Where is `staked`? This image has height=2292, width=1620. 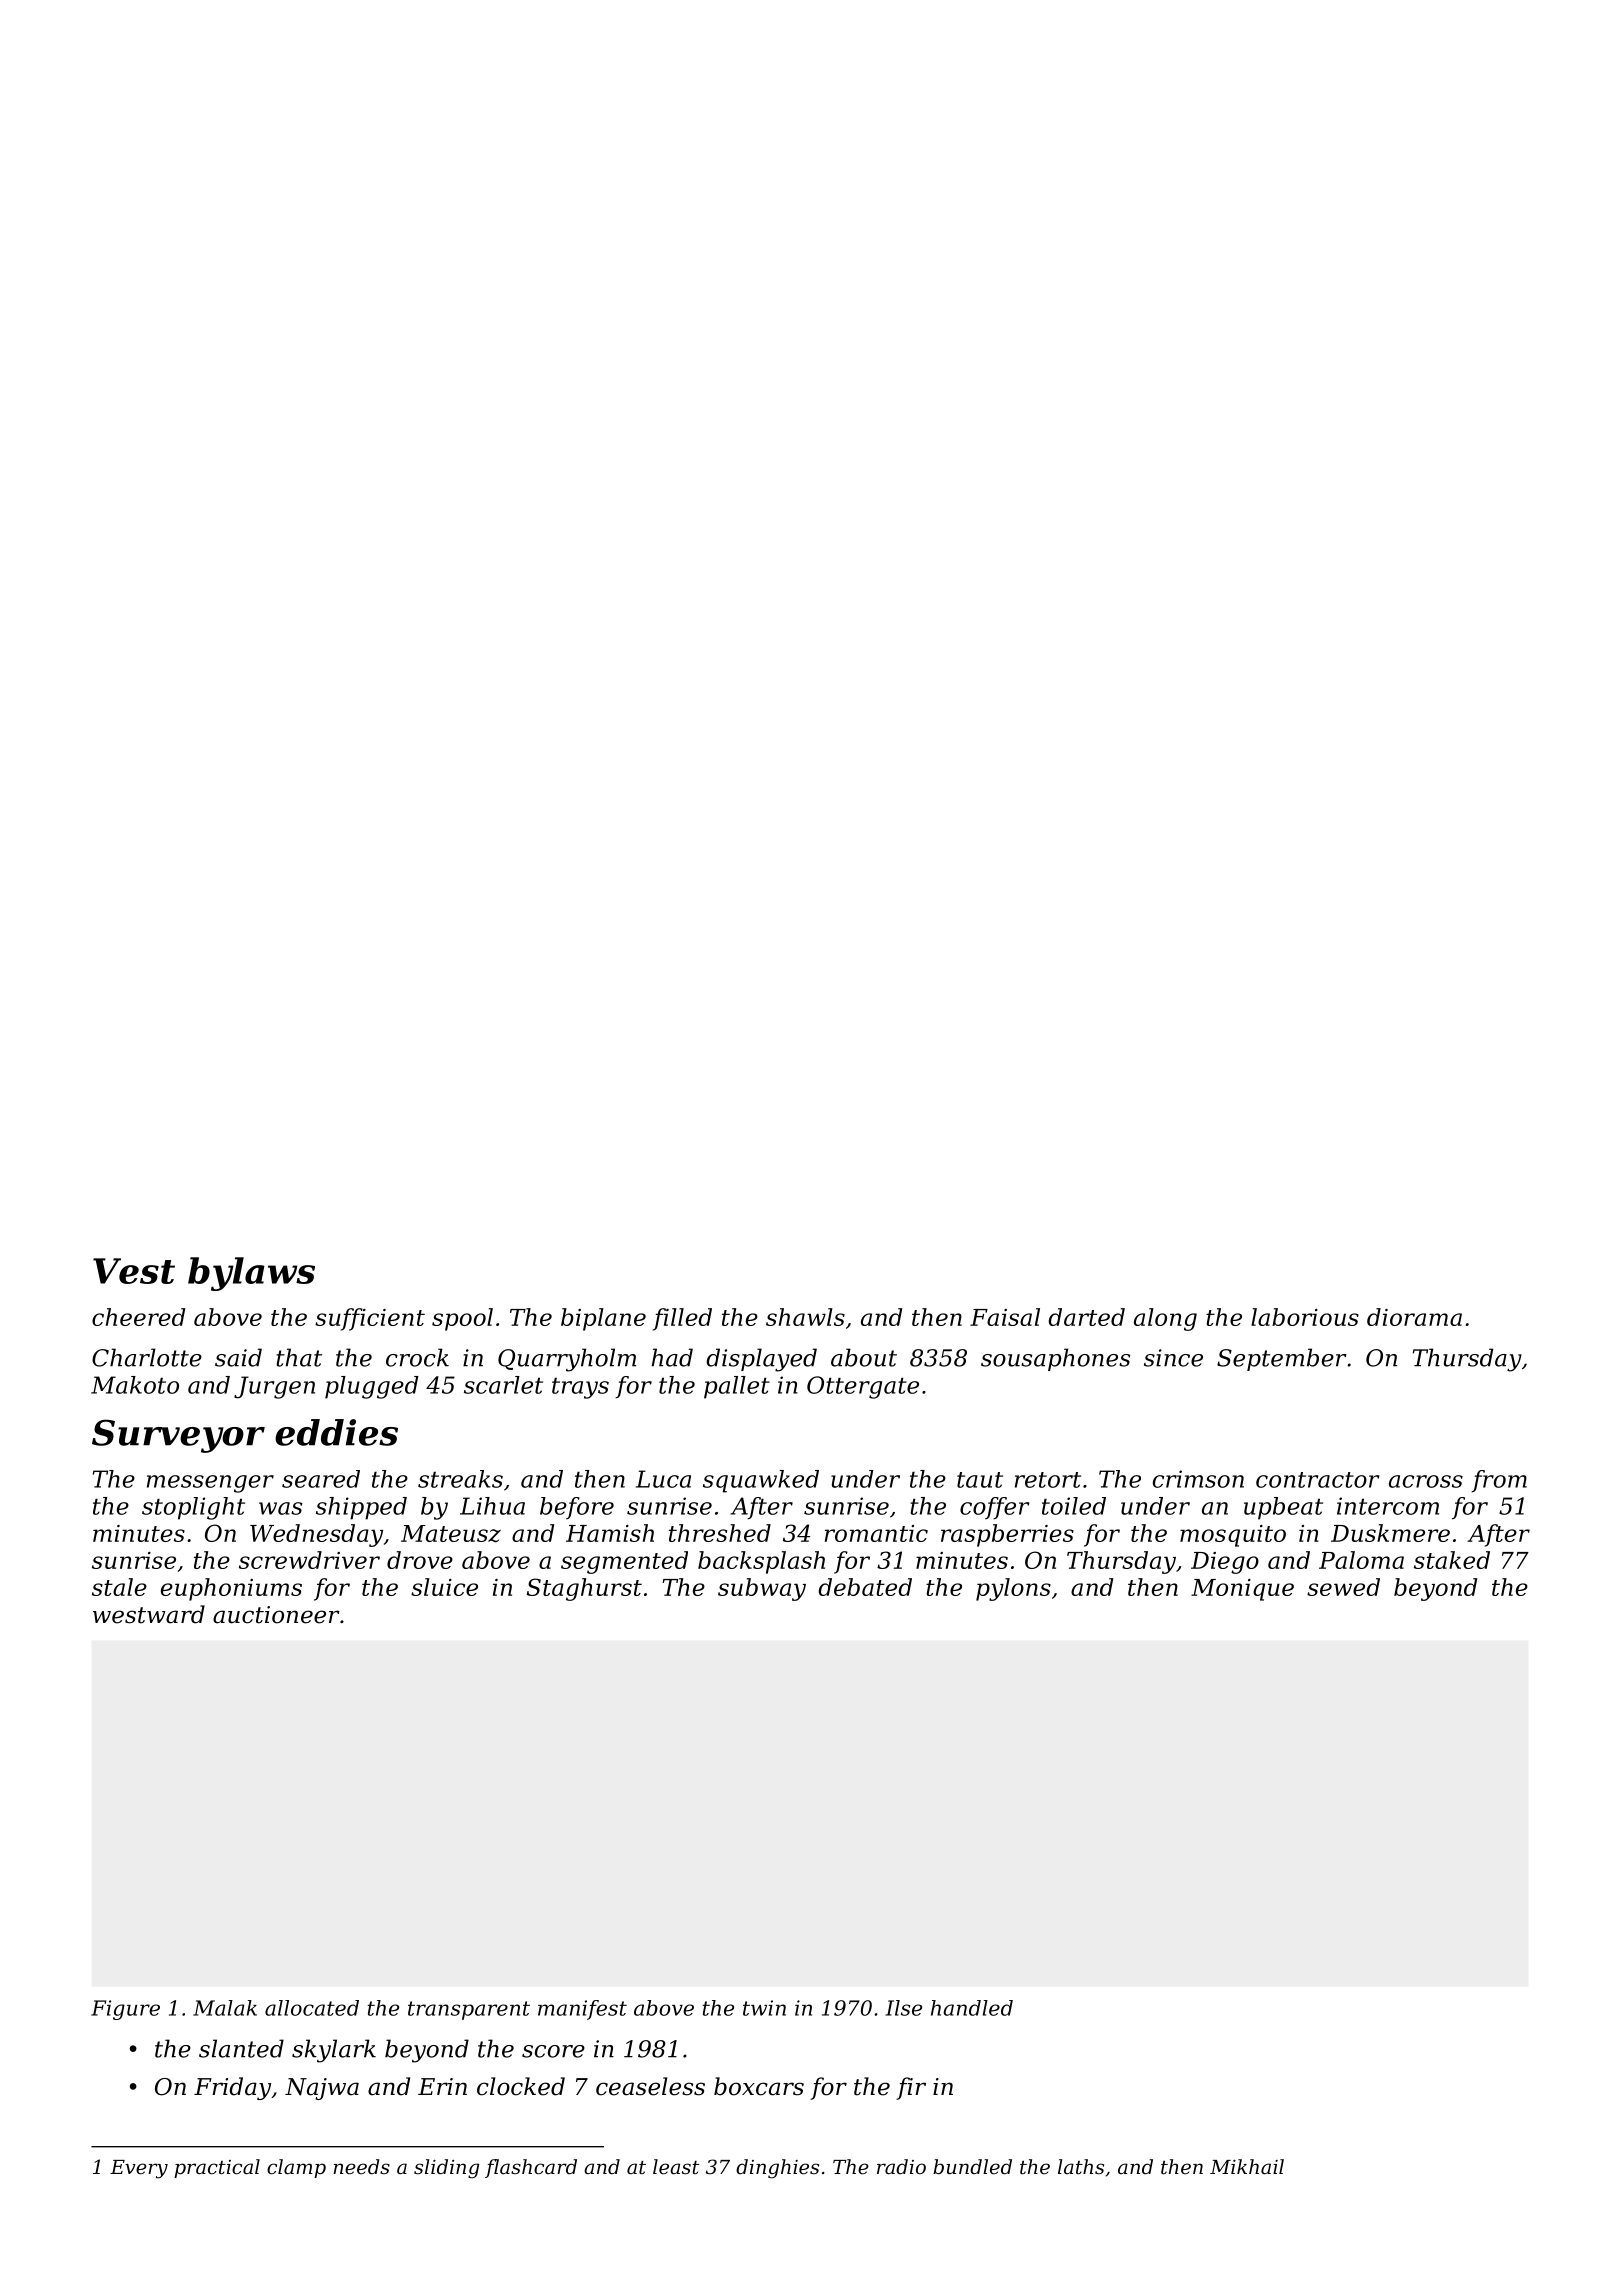 staked is located at coordinates (1452, 1560).
